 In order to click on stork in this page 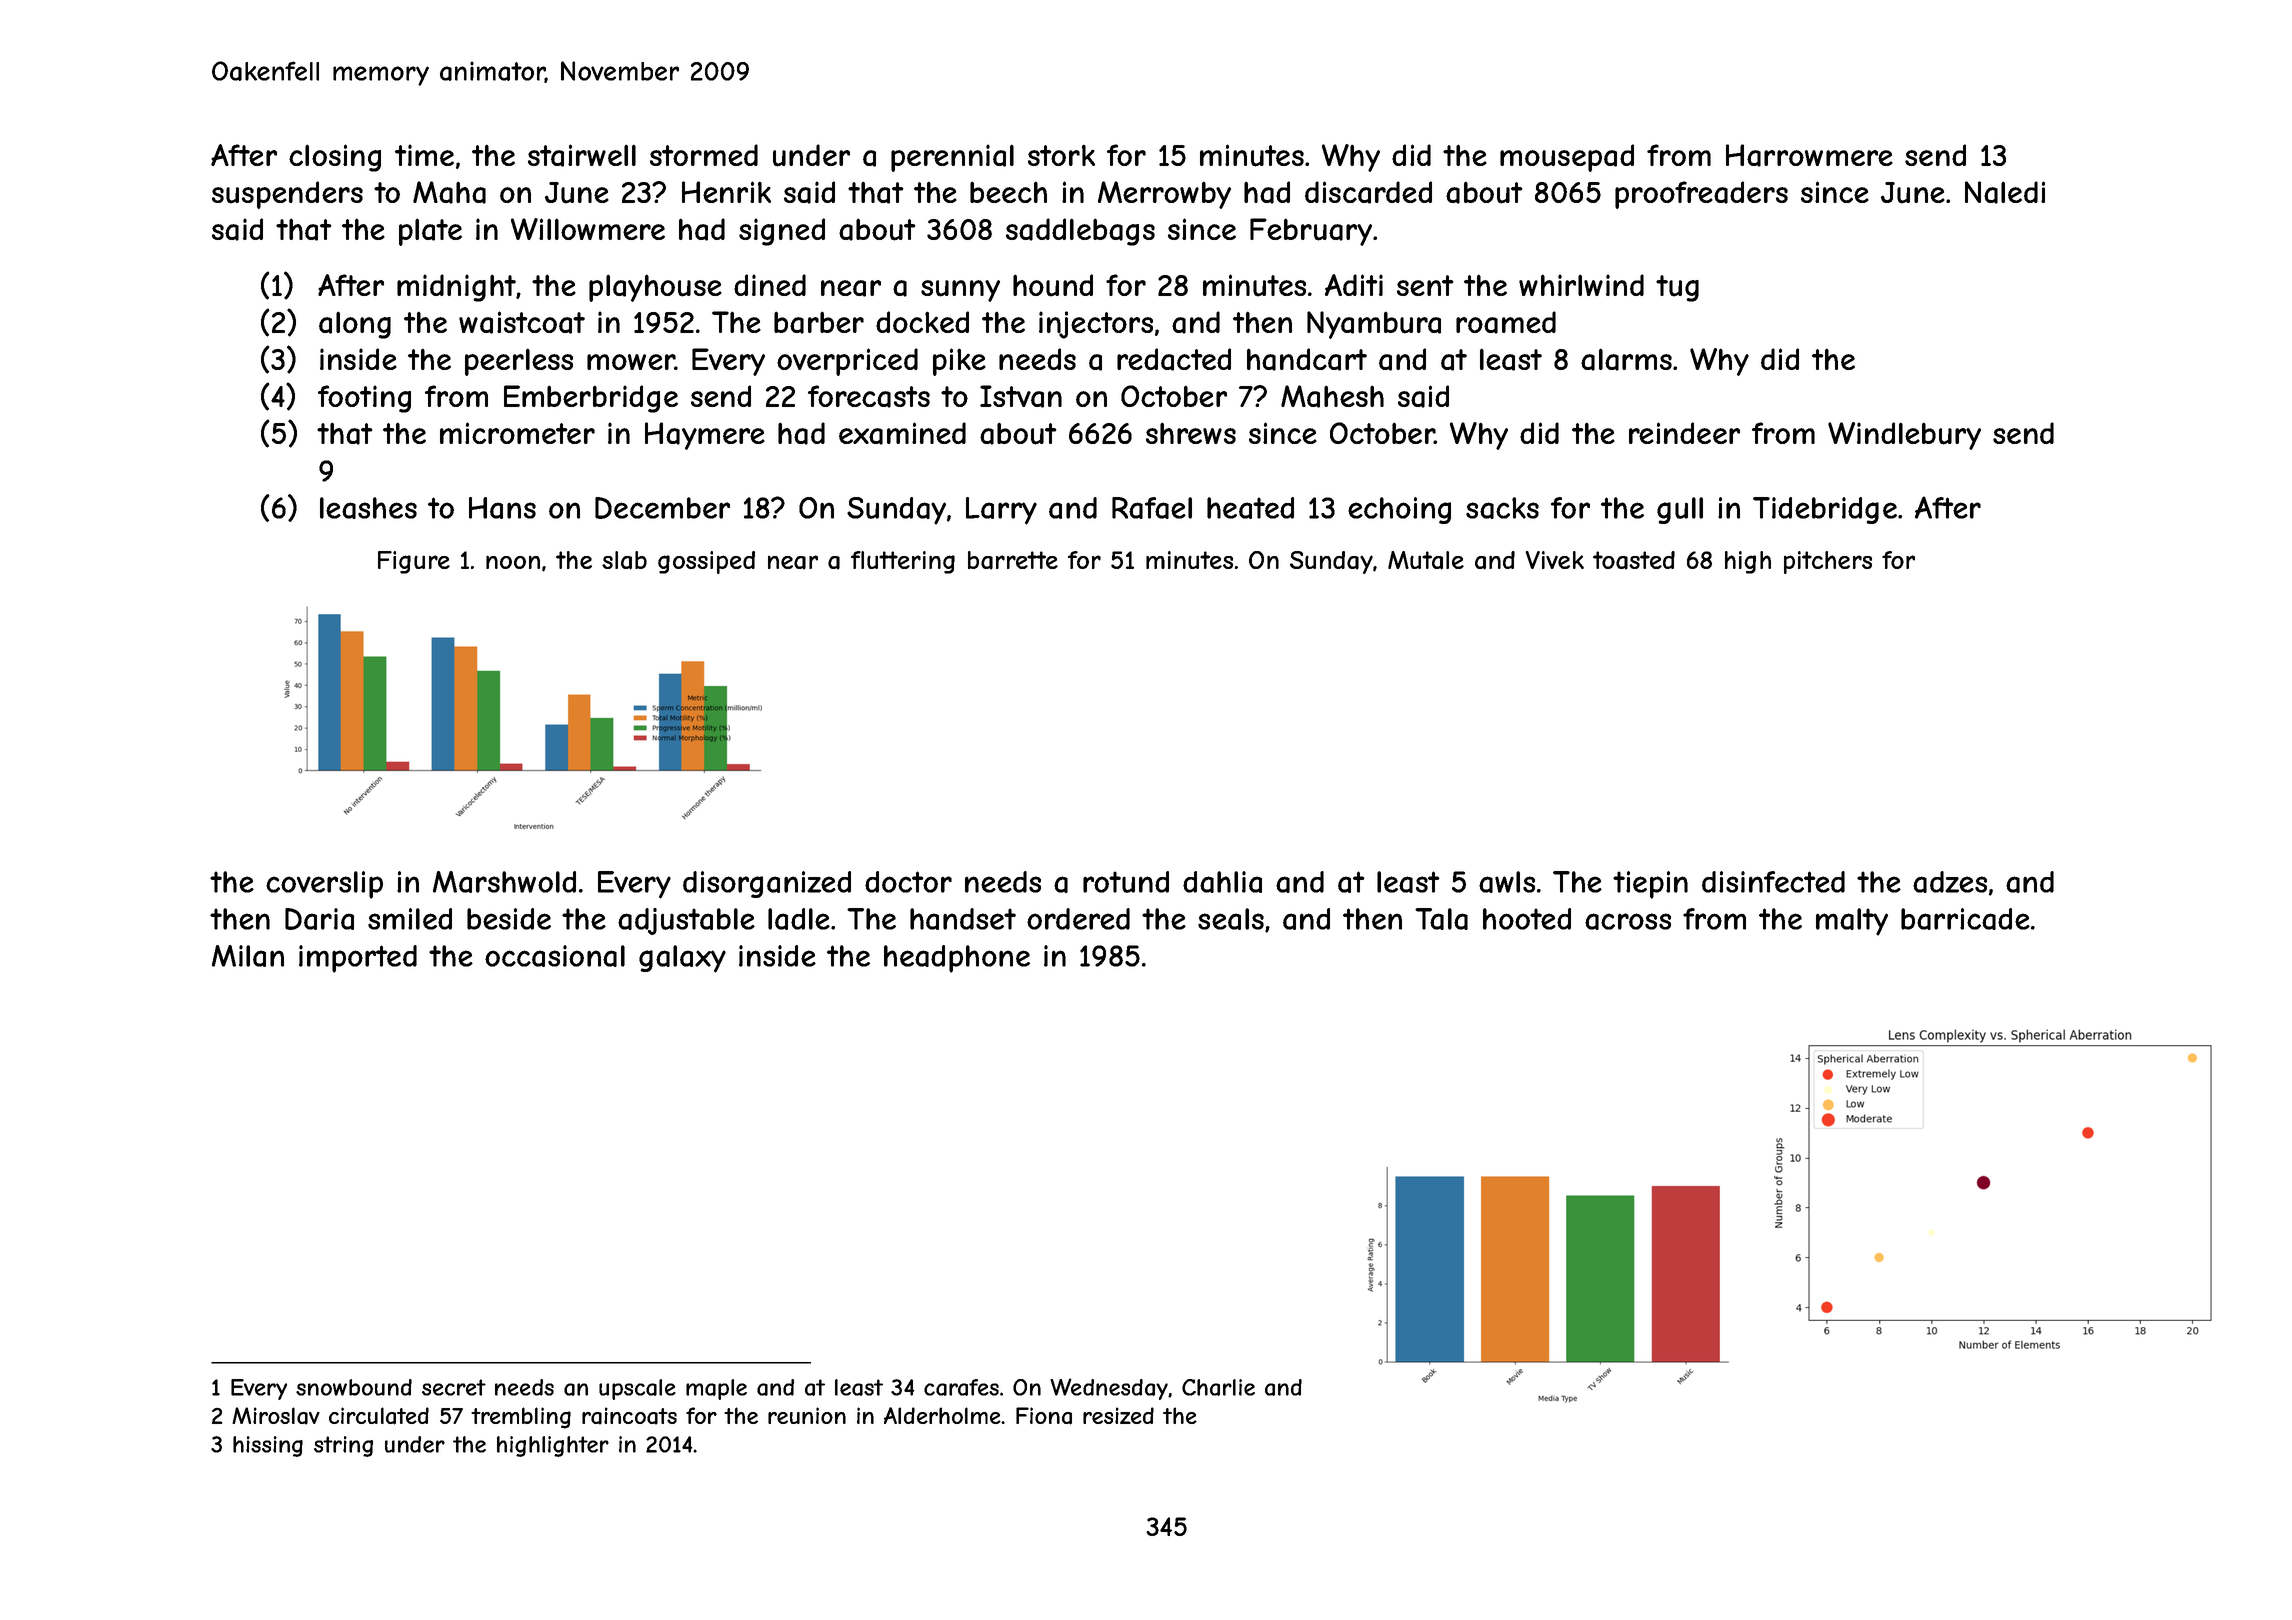, I will do `click(1061, 155)`.
